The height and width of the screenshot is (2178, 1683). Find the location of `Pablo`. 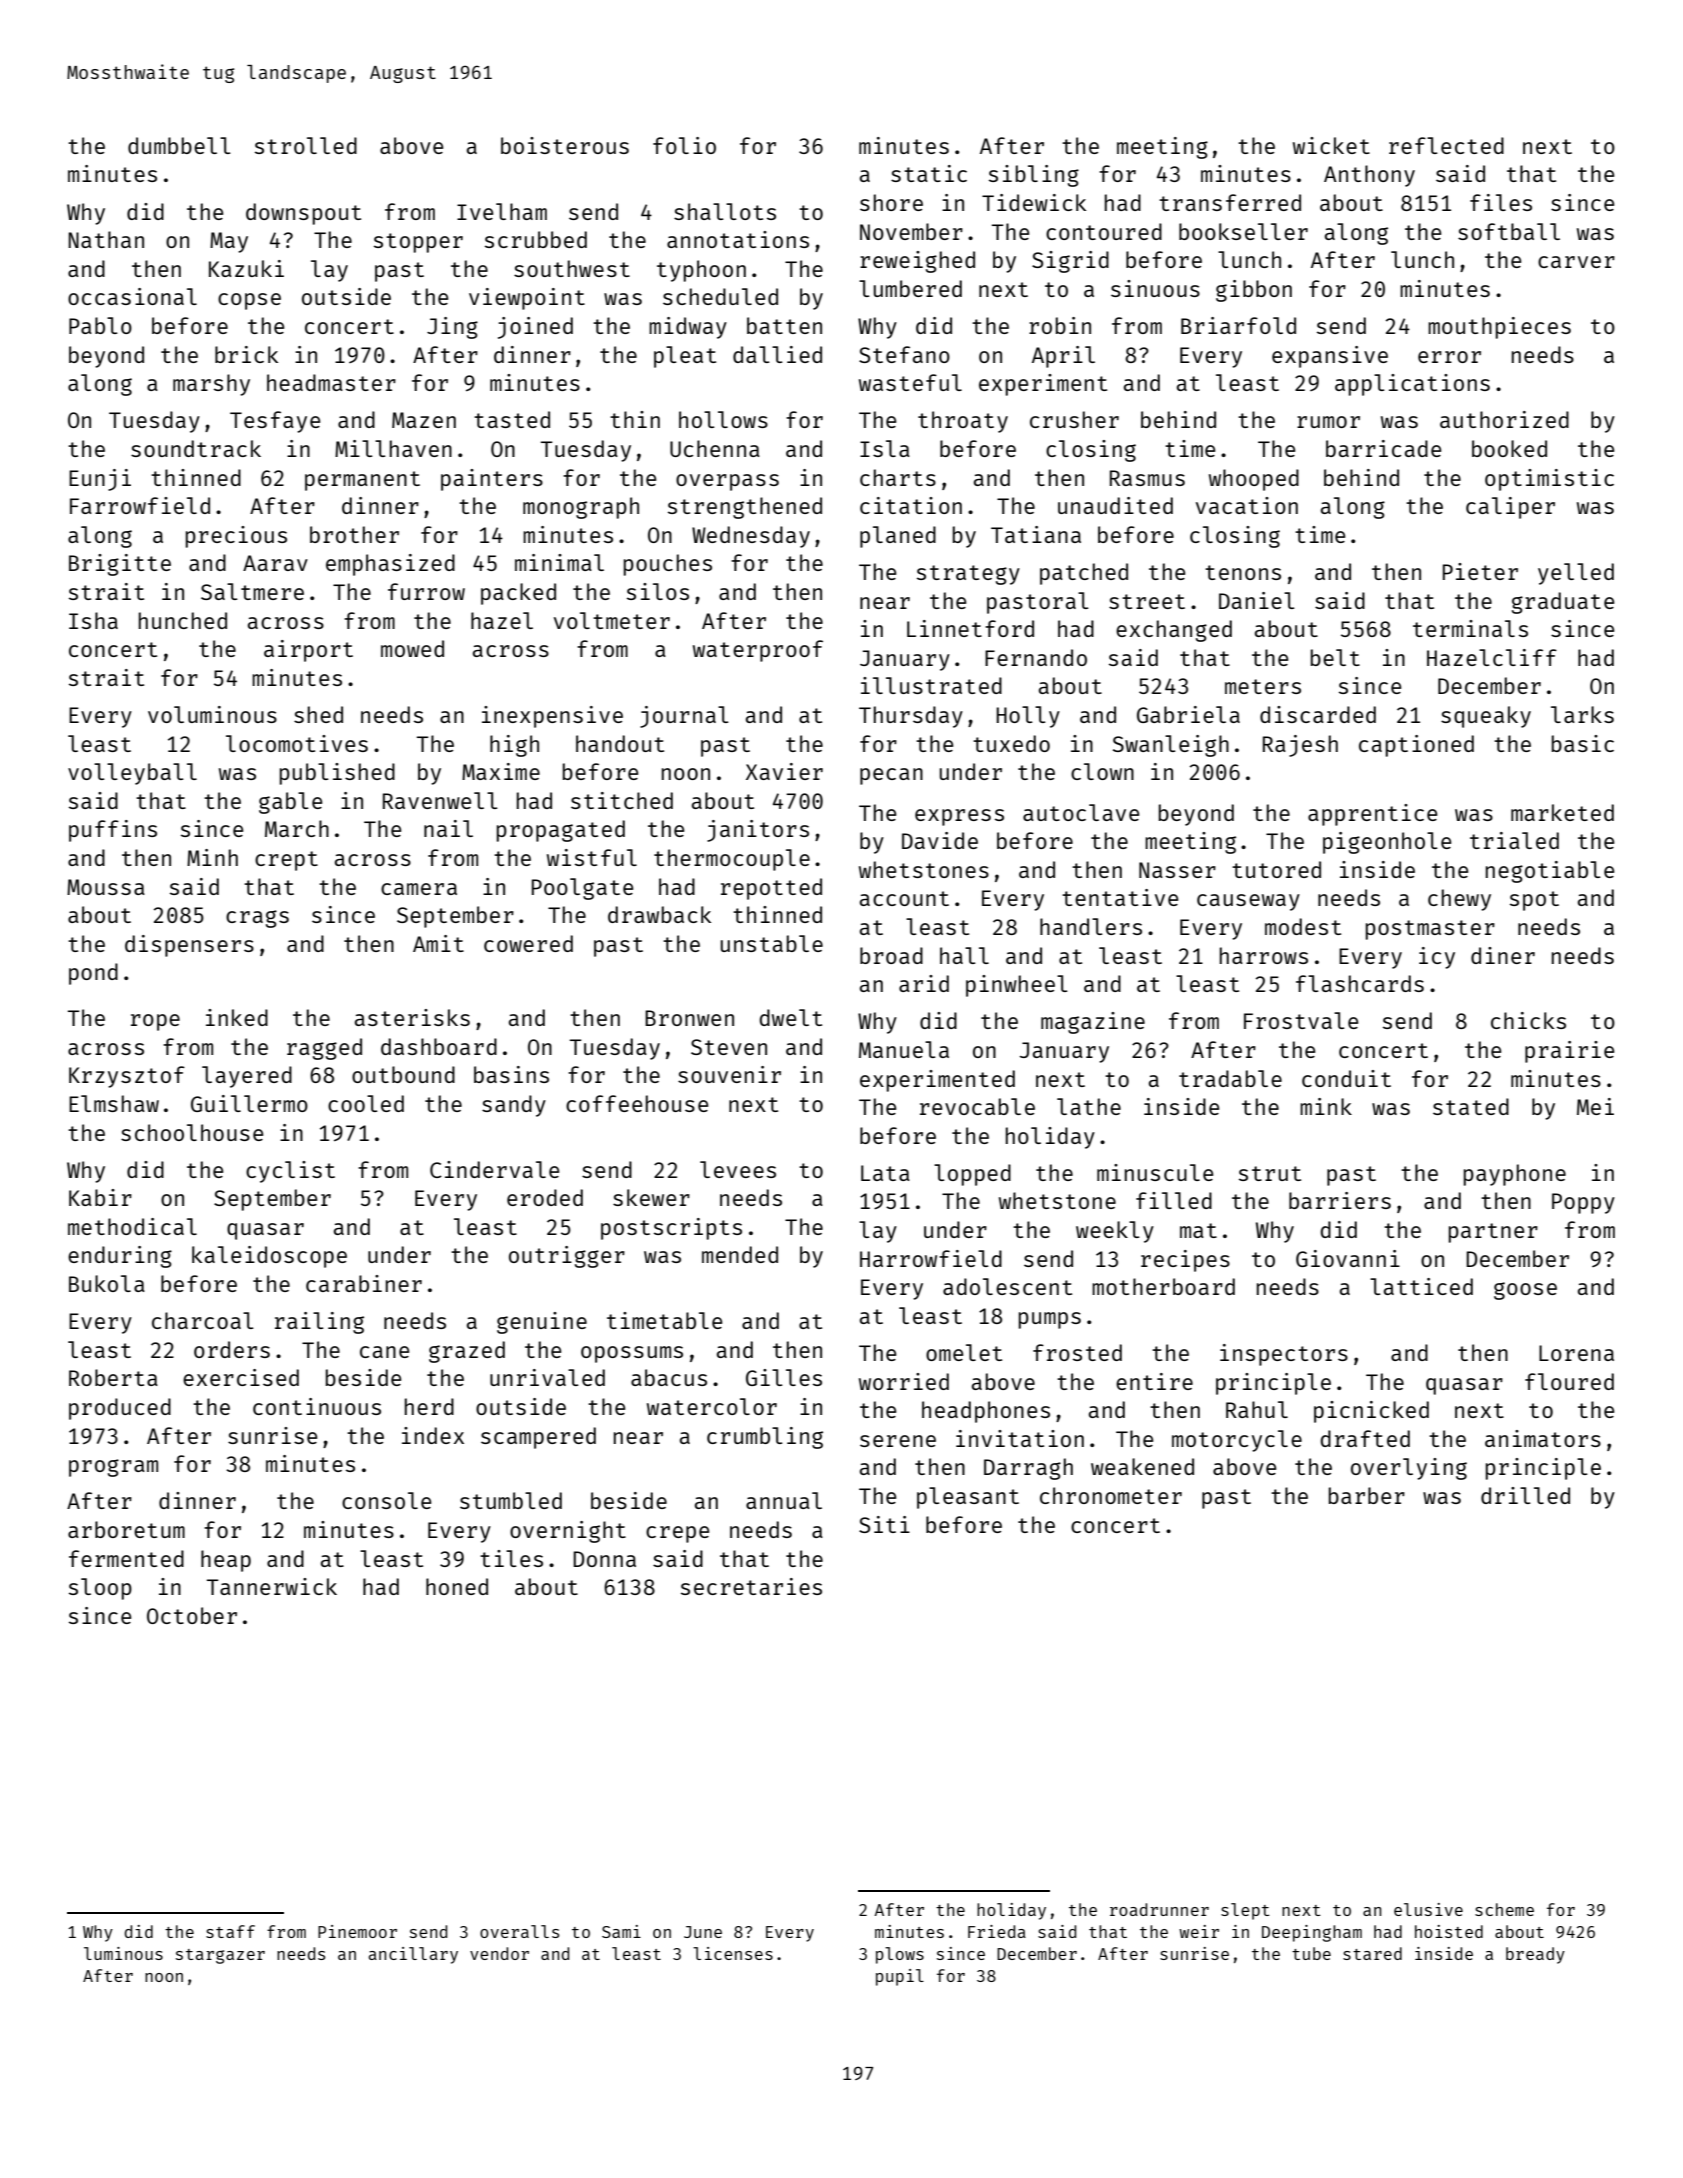

Pablo is located at coordinates (100, 325).
